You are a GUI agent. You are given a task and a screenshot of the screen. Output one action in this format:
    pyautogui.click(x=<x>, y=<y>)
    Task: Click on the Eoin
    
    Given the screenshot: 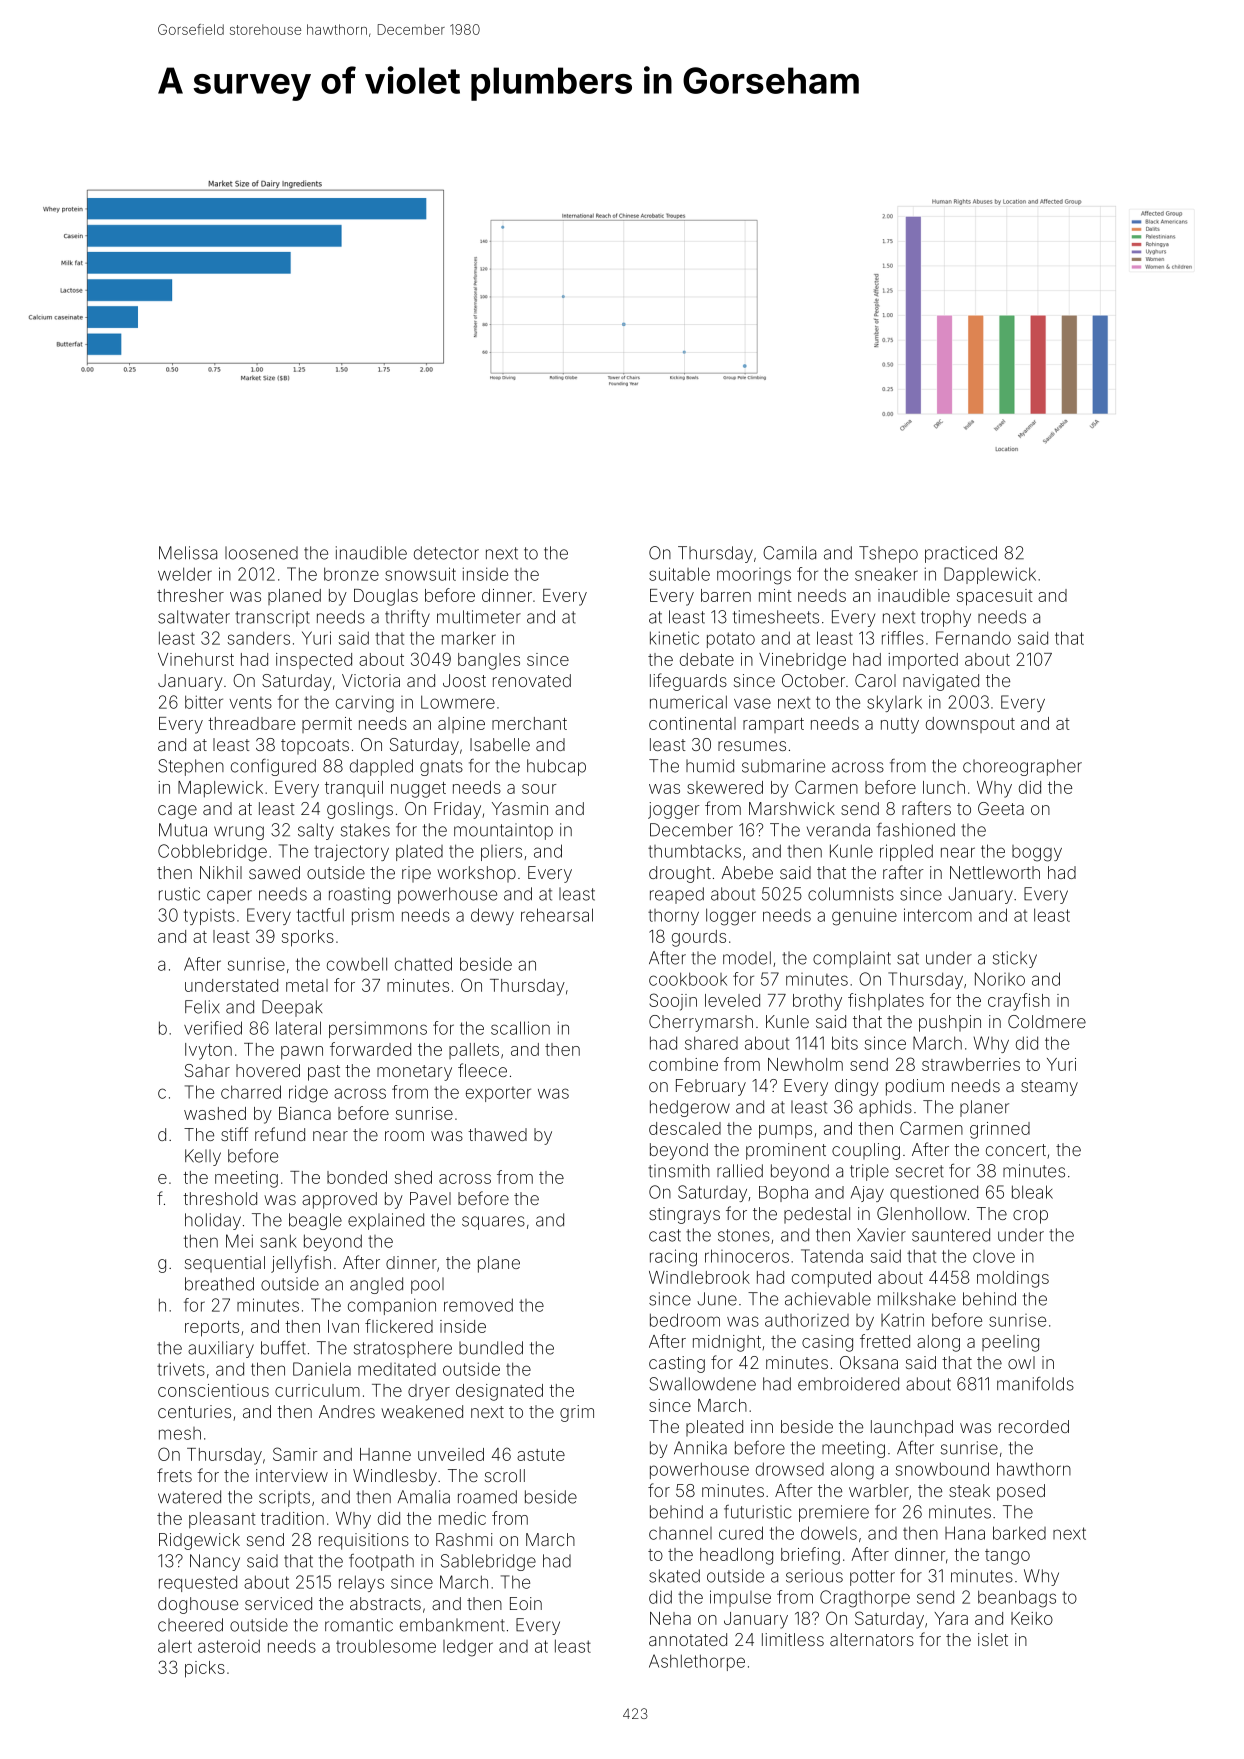 What is the action you would take?
    pyautogui.click(x=526, y=1603)
